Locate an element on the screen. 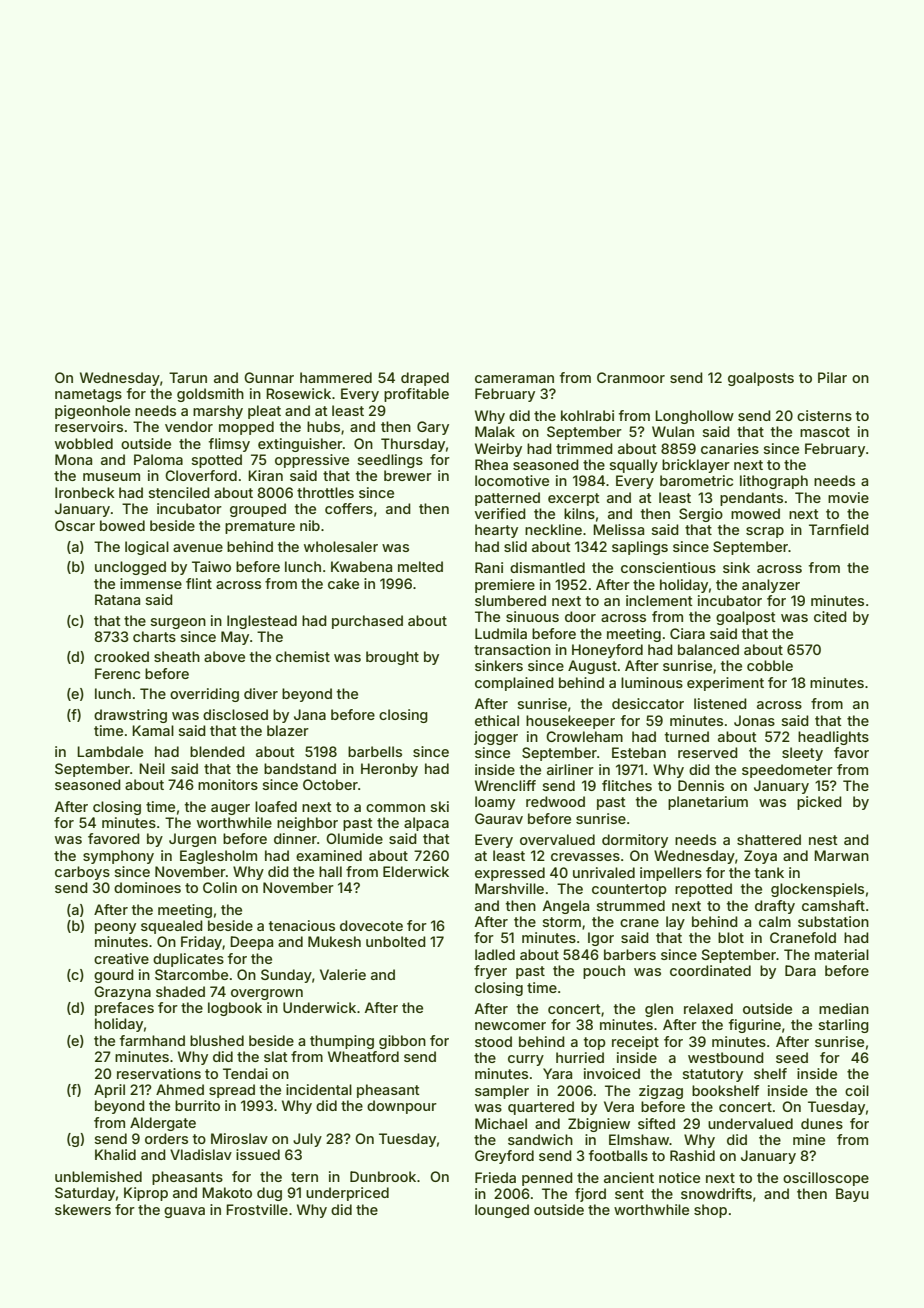 This screenshot has width=924, height=1308. Angela is located at coordinates (566, 907).
